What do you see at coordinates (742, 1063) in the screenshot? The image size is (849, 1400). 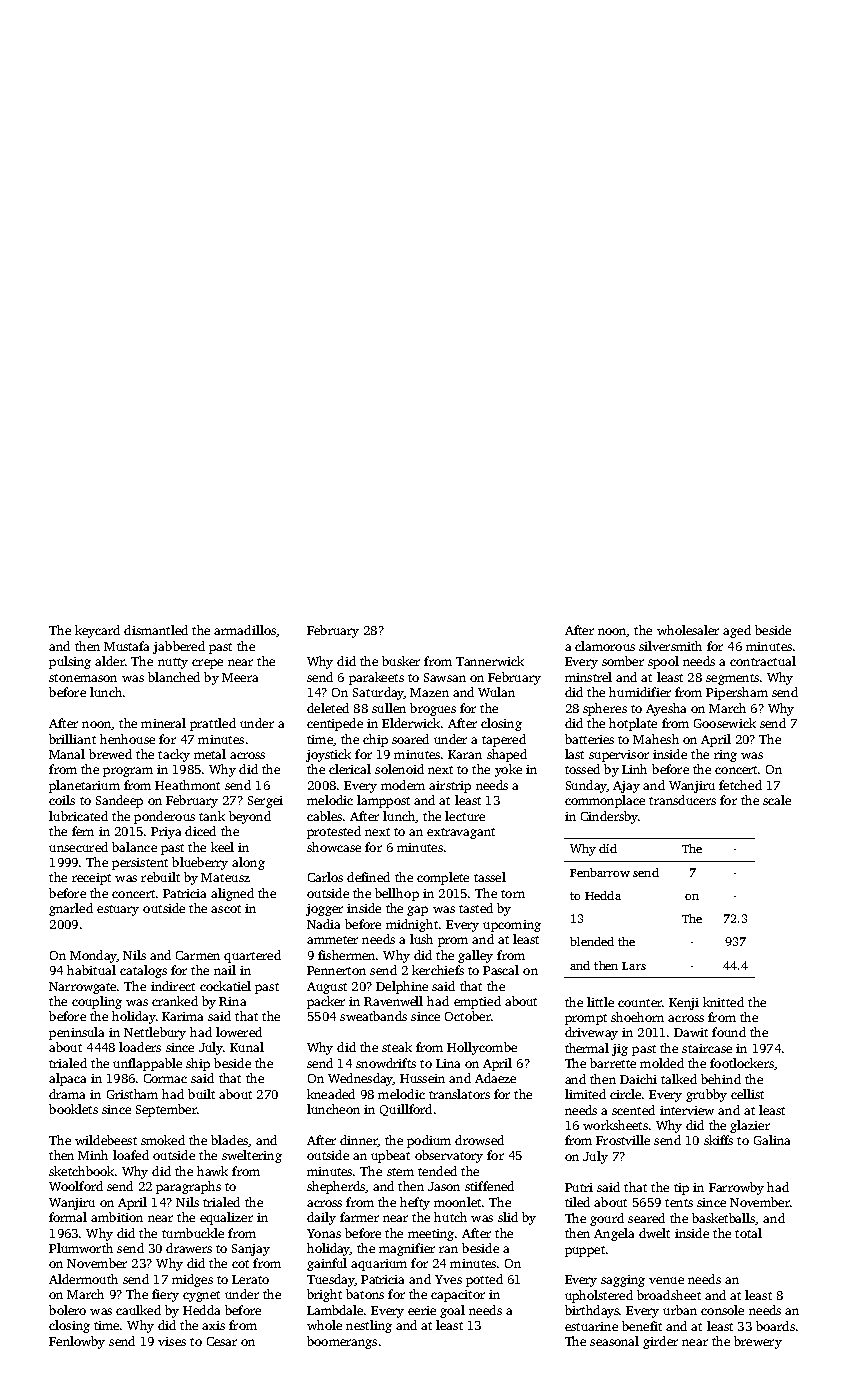 I see `footlockers` at bounding box center [742, 1063].
